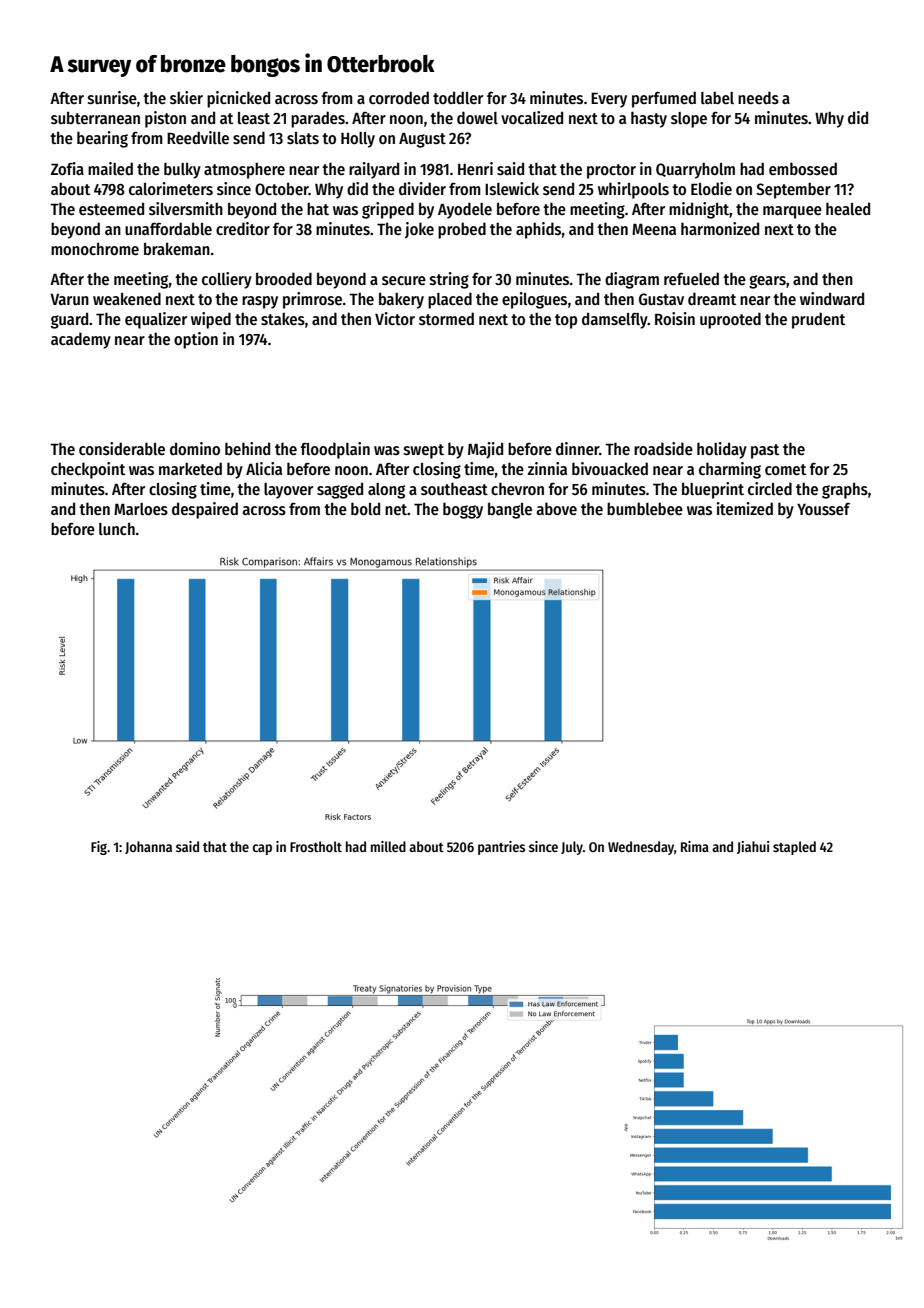 This screenshot has width=924, height=1308. Describe the element at coordinates (501, 848) in the screenshot. I see `pantries` at that location.
